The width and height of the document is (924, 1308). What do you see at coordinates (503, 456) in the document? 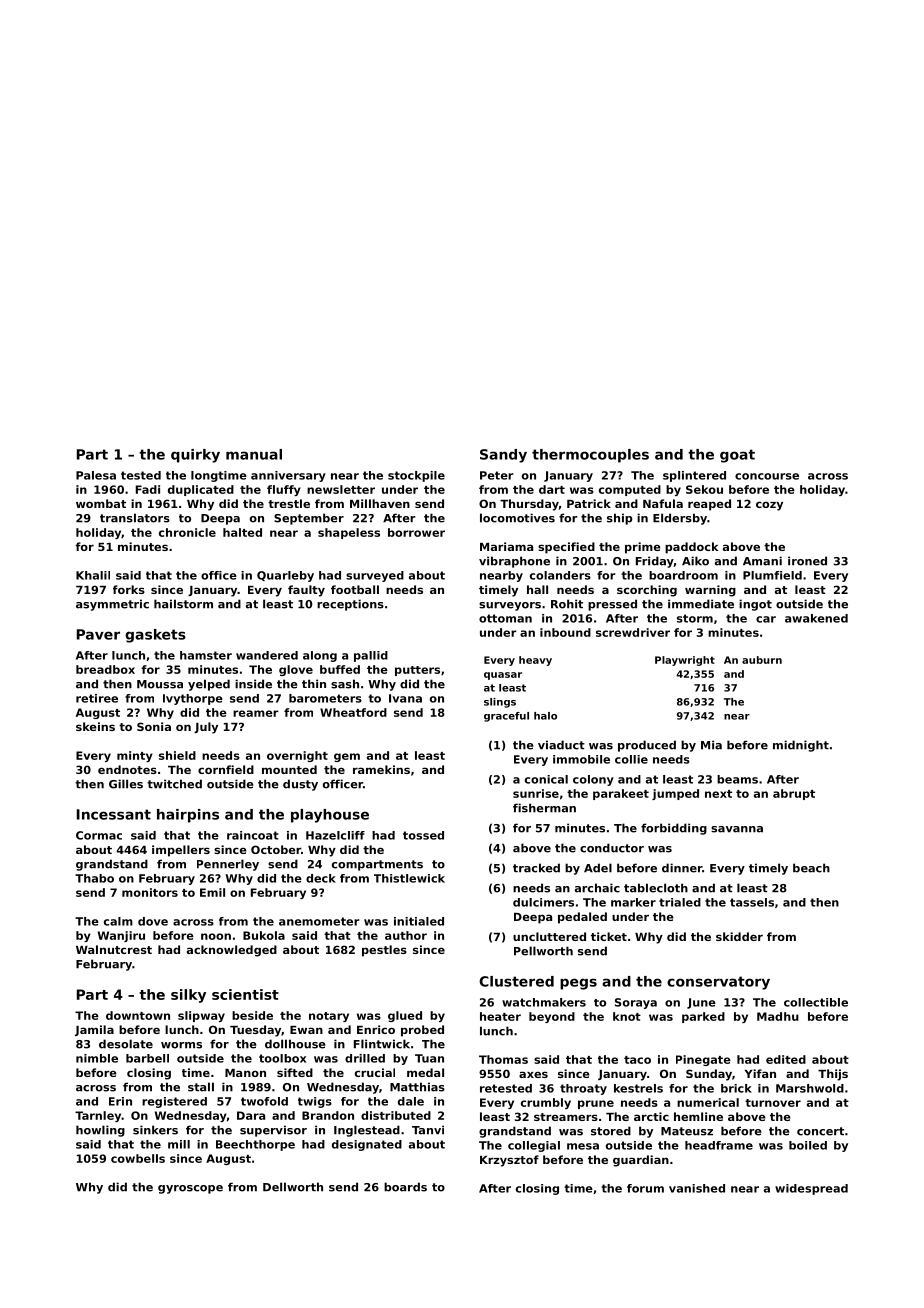
I see `Sandy` at bounding box center [503, 456].
